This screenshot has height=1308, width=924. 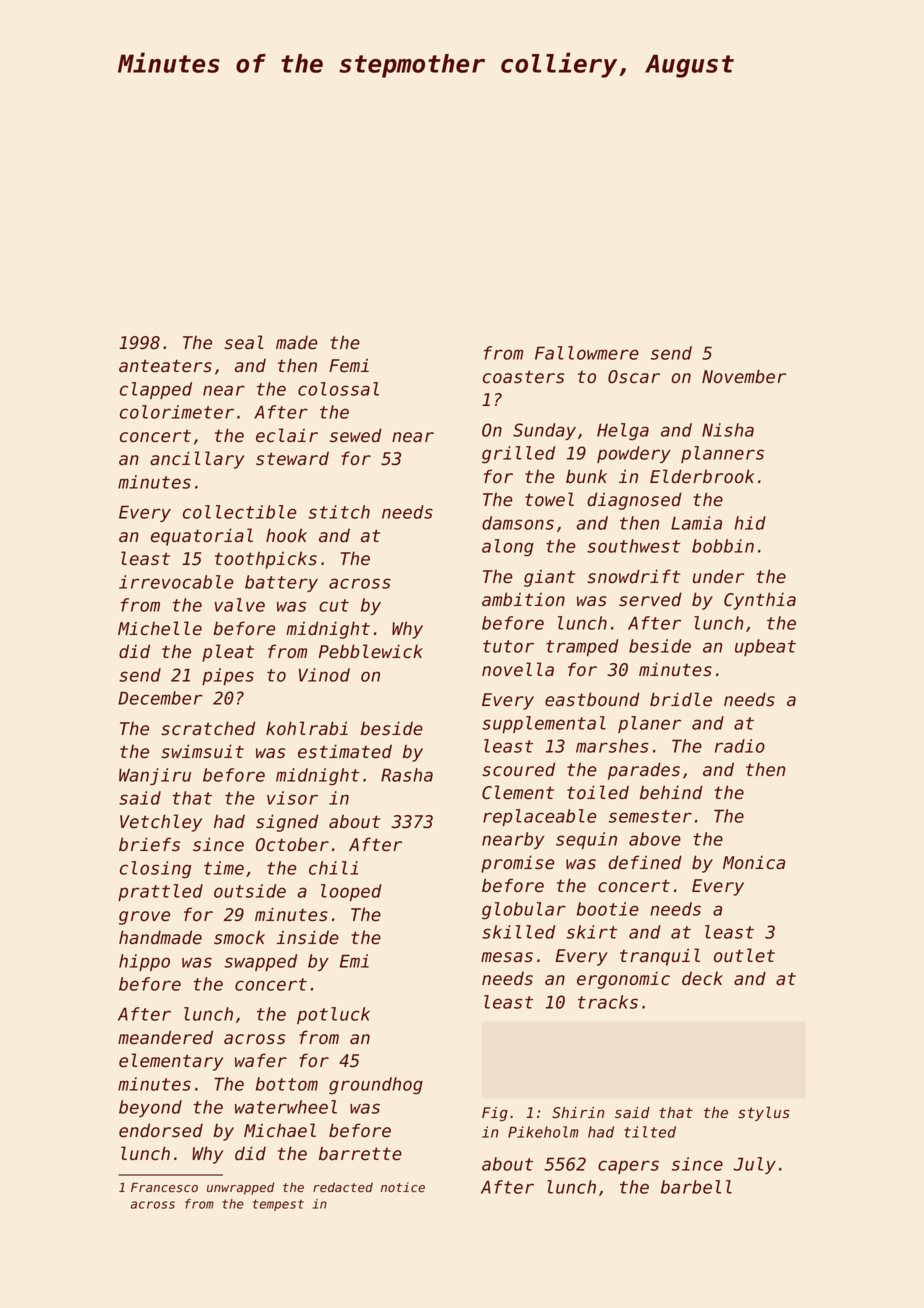 I want to click on colorimeter, so click(x=177, y=412).
